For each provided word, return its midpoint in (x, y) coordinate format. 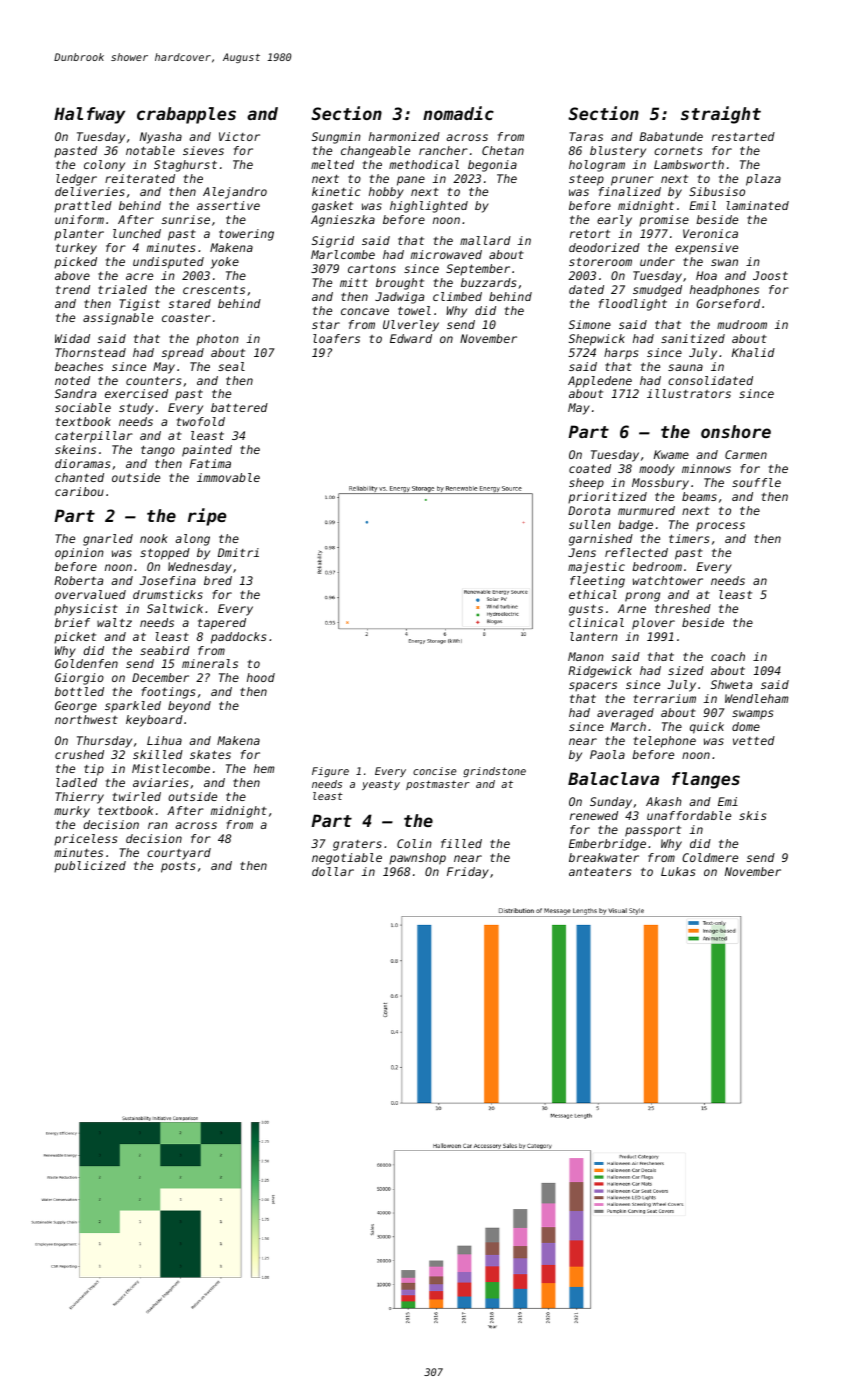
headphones (724, 291)
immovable (228, 477)
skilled (158, 754)
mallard (485, 240)
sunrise (186, 219)
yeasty (381, 785)
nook (154, 538)
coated (590, 468)
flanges (706, 780)
